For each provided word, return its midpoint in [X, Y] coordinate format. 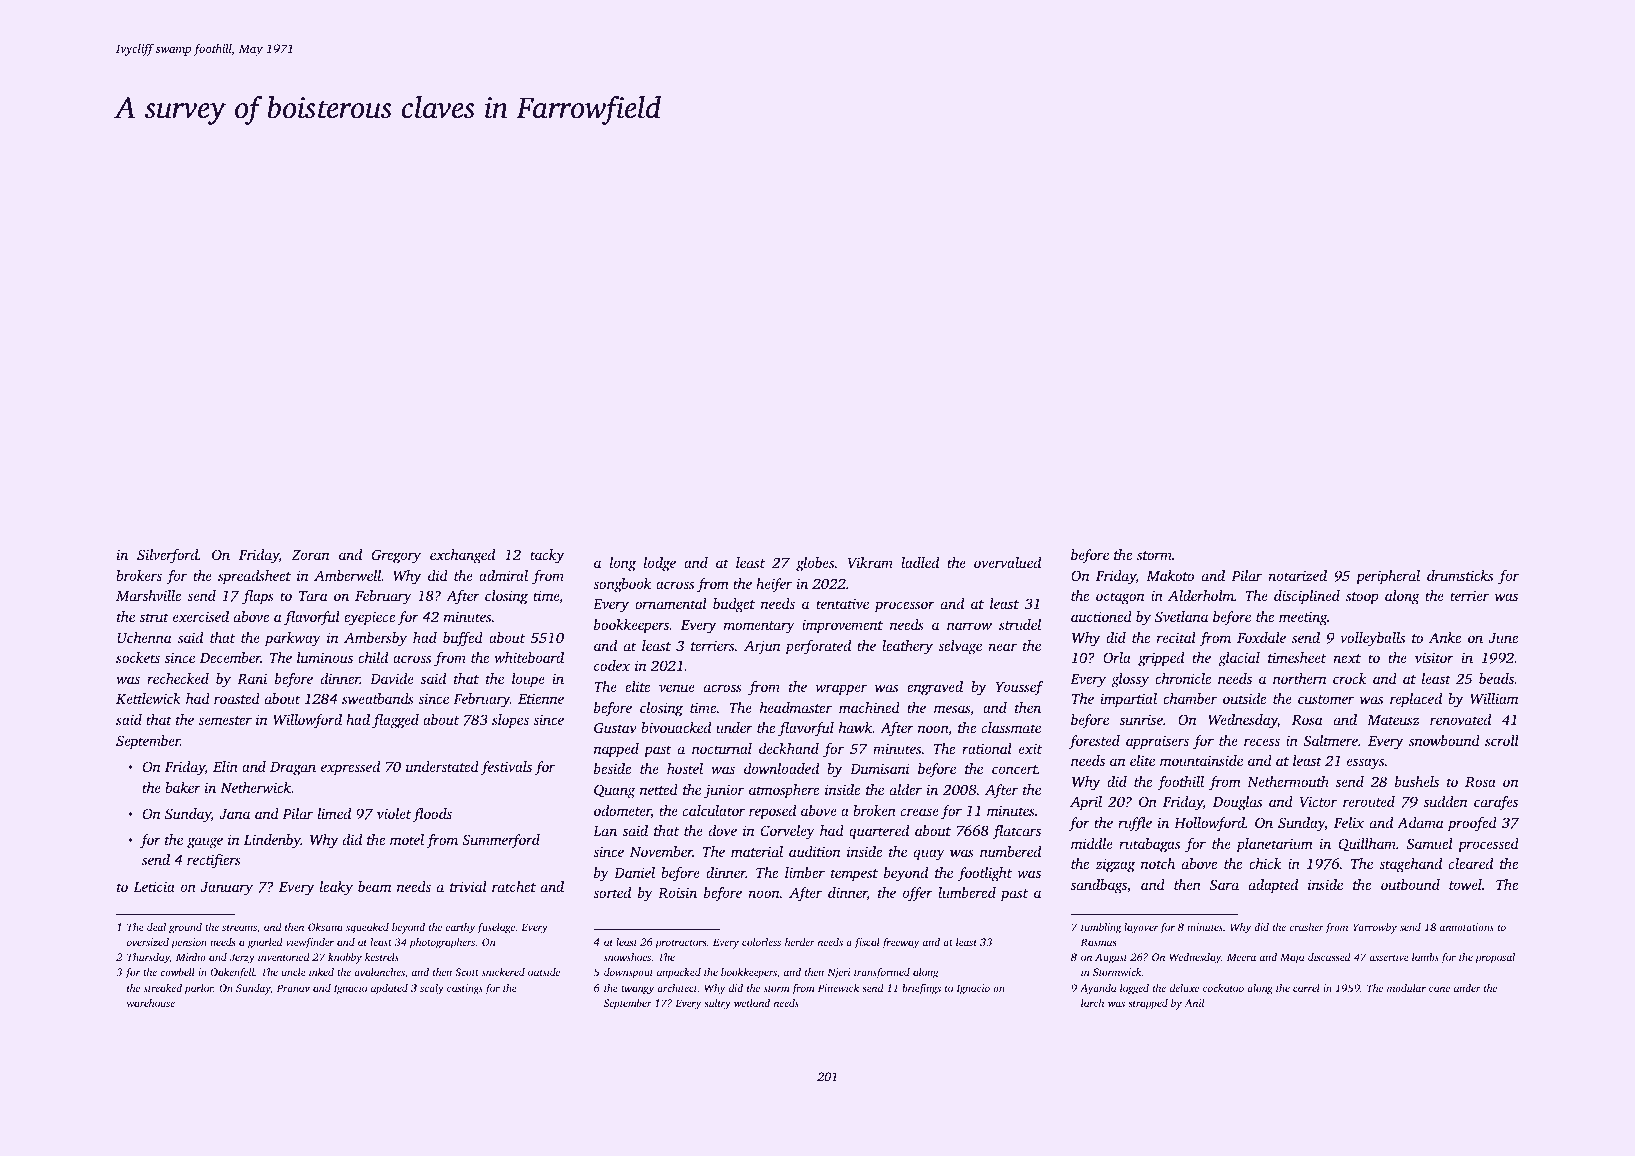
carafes [1496, 803]
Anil [1194, 1003]
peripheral [1388, 577]
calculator [714, 810]
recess [1262, 742]
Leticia [154, 886]
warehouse [151, 1003]
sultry [717, 1004]
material [757, 851]
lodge [660, 564]
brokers [139, 575]
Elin [225, 766]
